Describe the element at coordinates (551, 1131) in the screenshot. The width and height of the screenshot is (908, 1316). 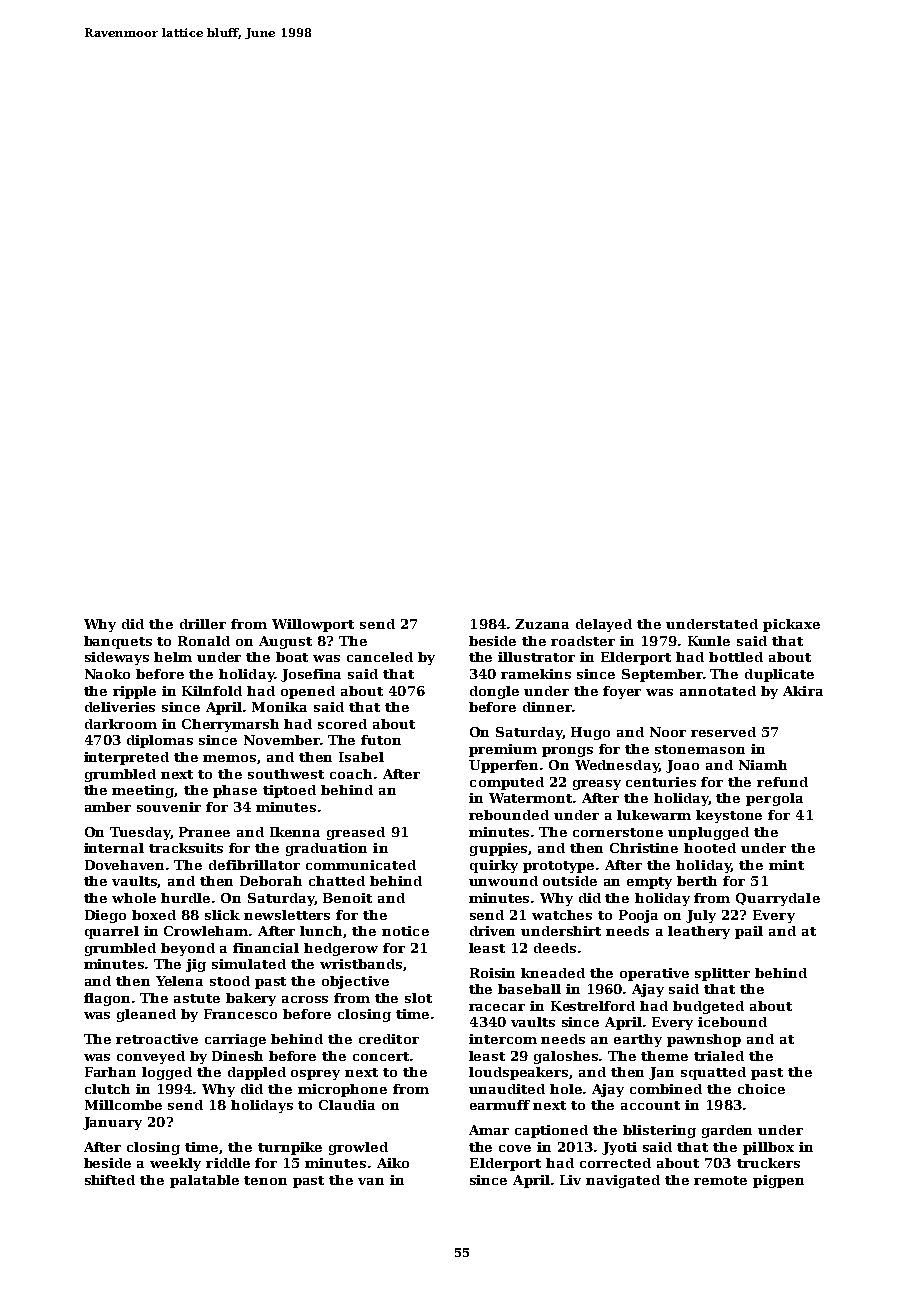
I see `captioned` at that location.
